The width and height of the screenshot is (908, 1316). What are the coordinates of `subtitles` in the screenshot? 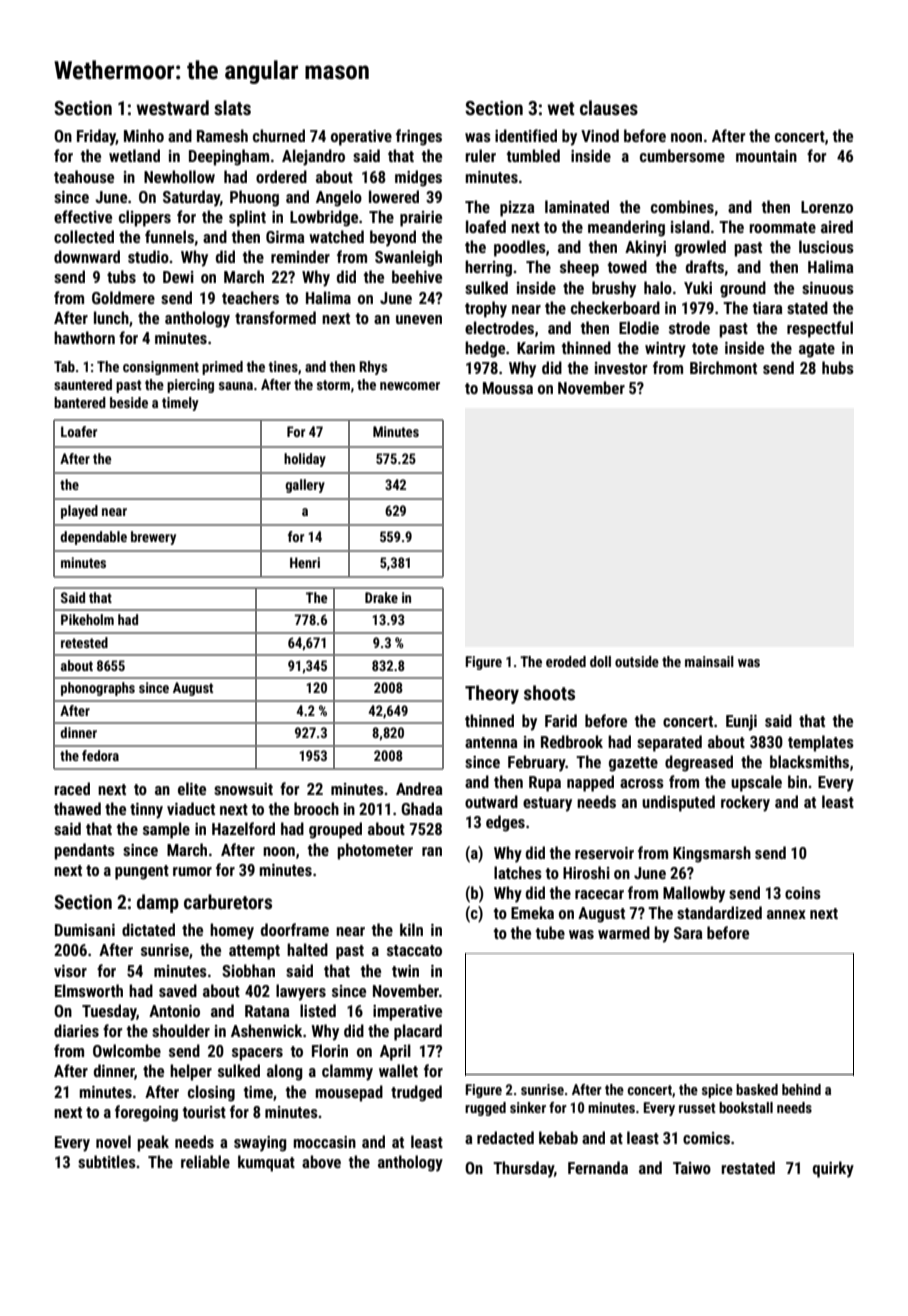 It's located at (107, 1161).
